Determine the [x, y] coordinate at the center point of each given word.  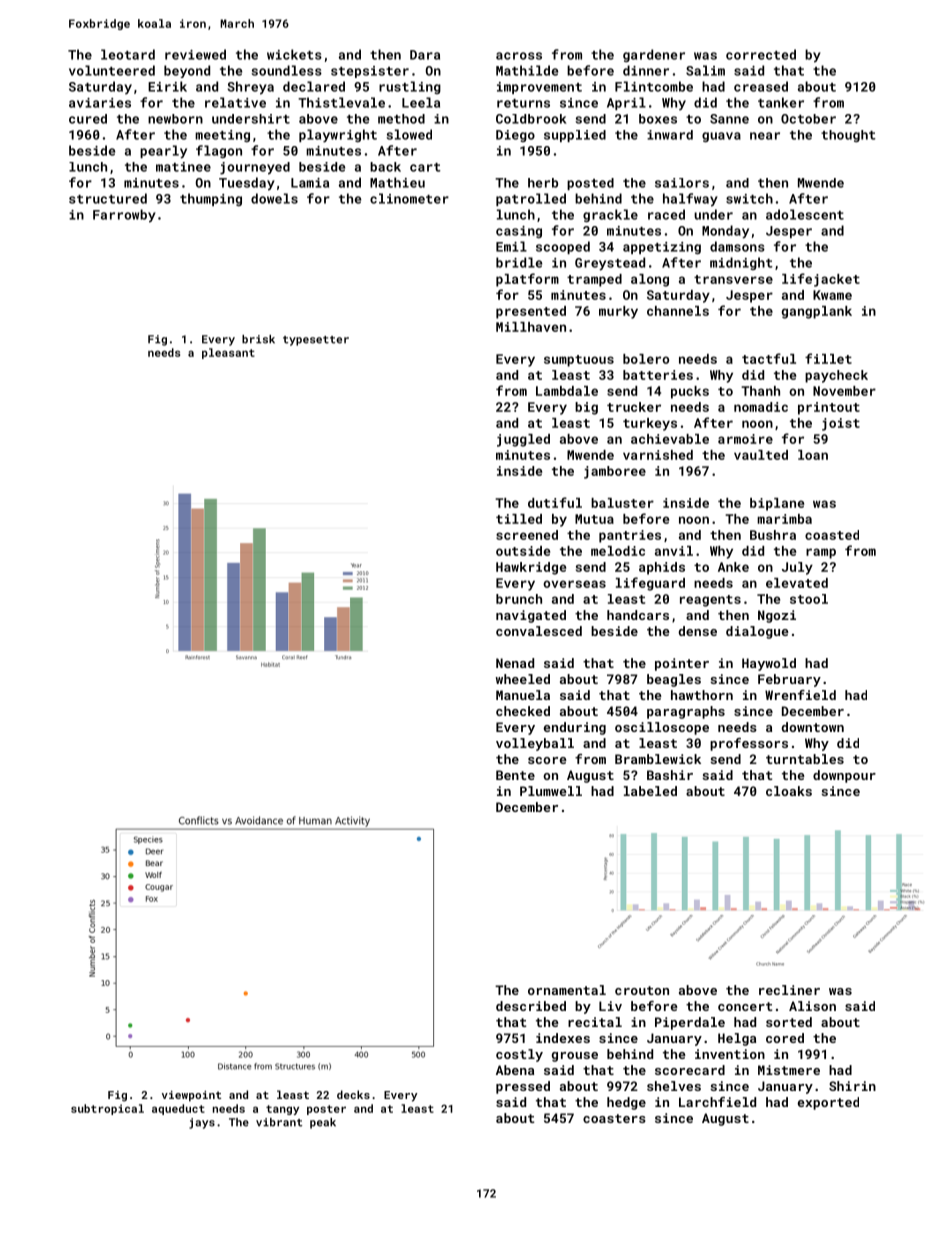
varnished [658, 455]
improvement [539, 88]
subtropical [107, 1109]
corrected [761, 54]
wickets [294, 54]
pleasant [228, 353]
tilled [519, 519]
